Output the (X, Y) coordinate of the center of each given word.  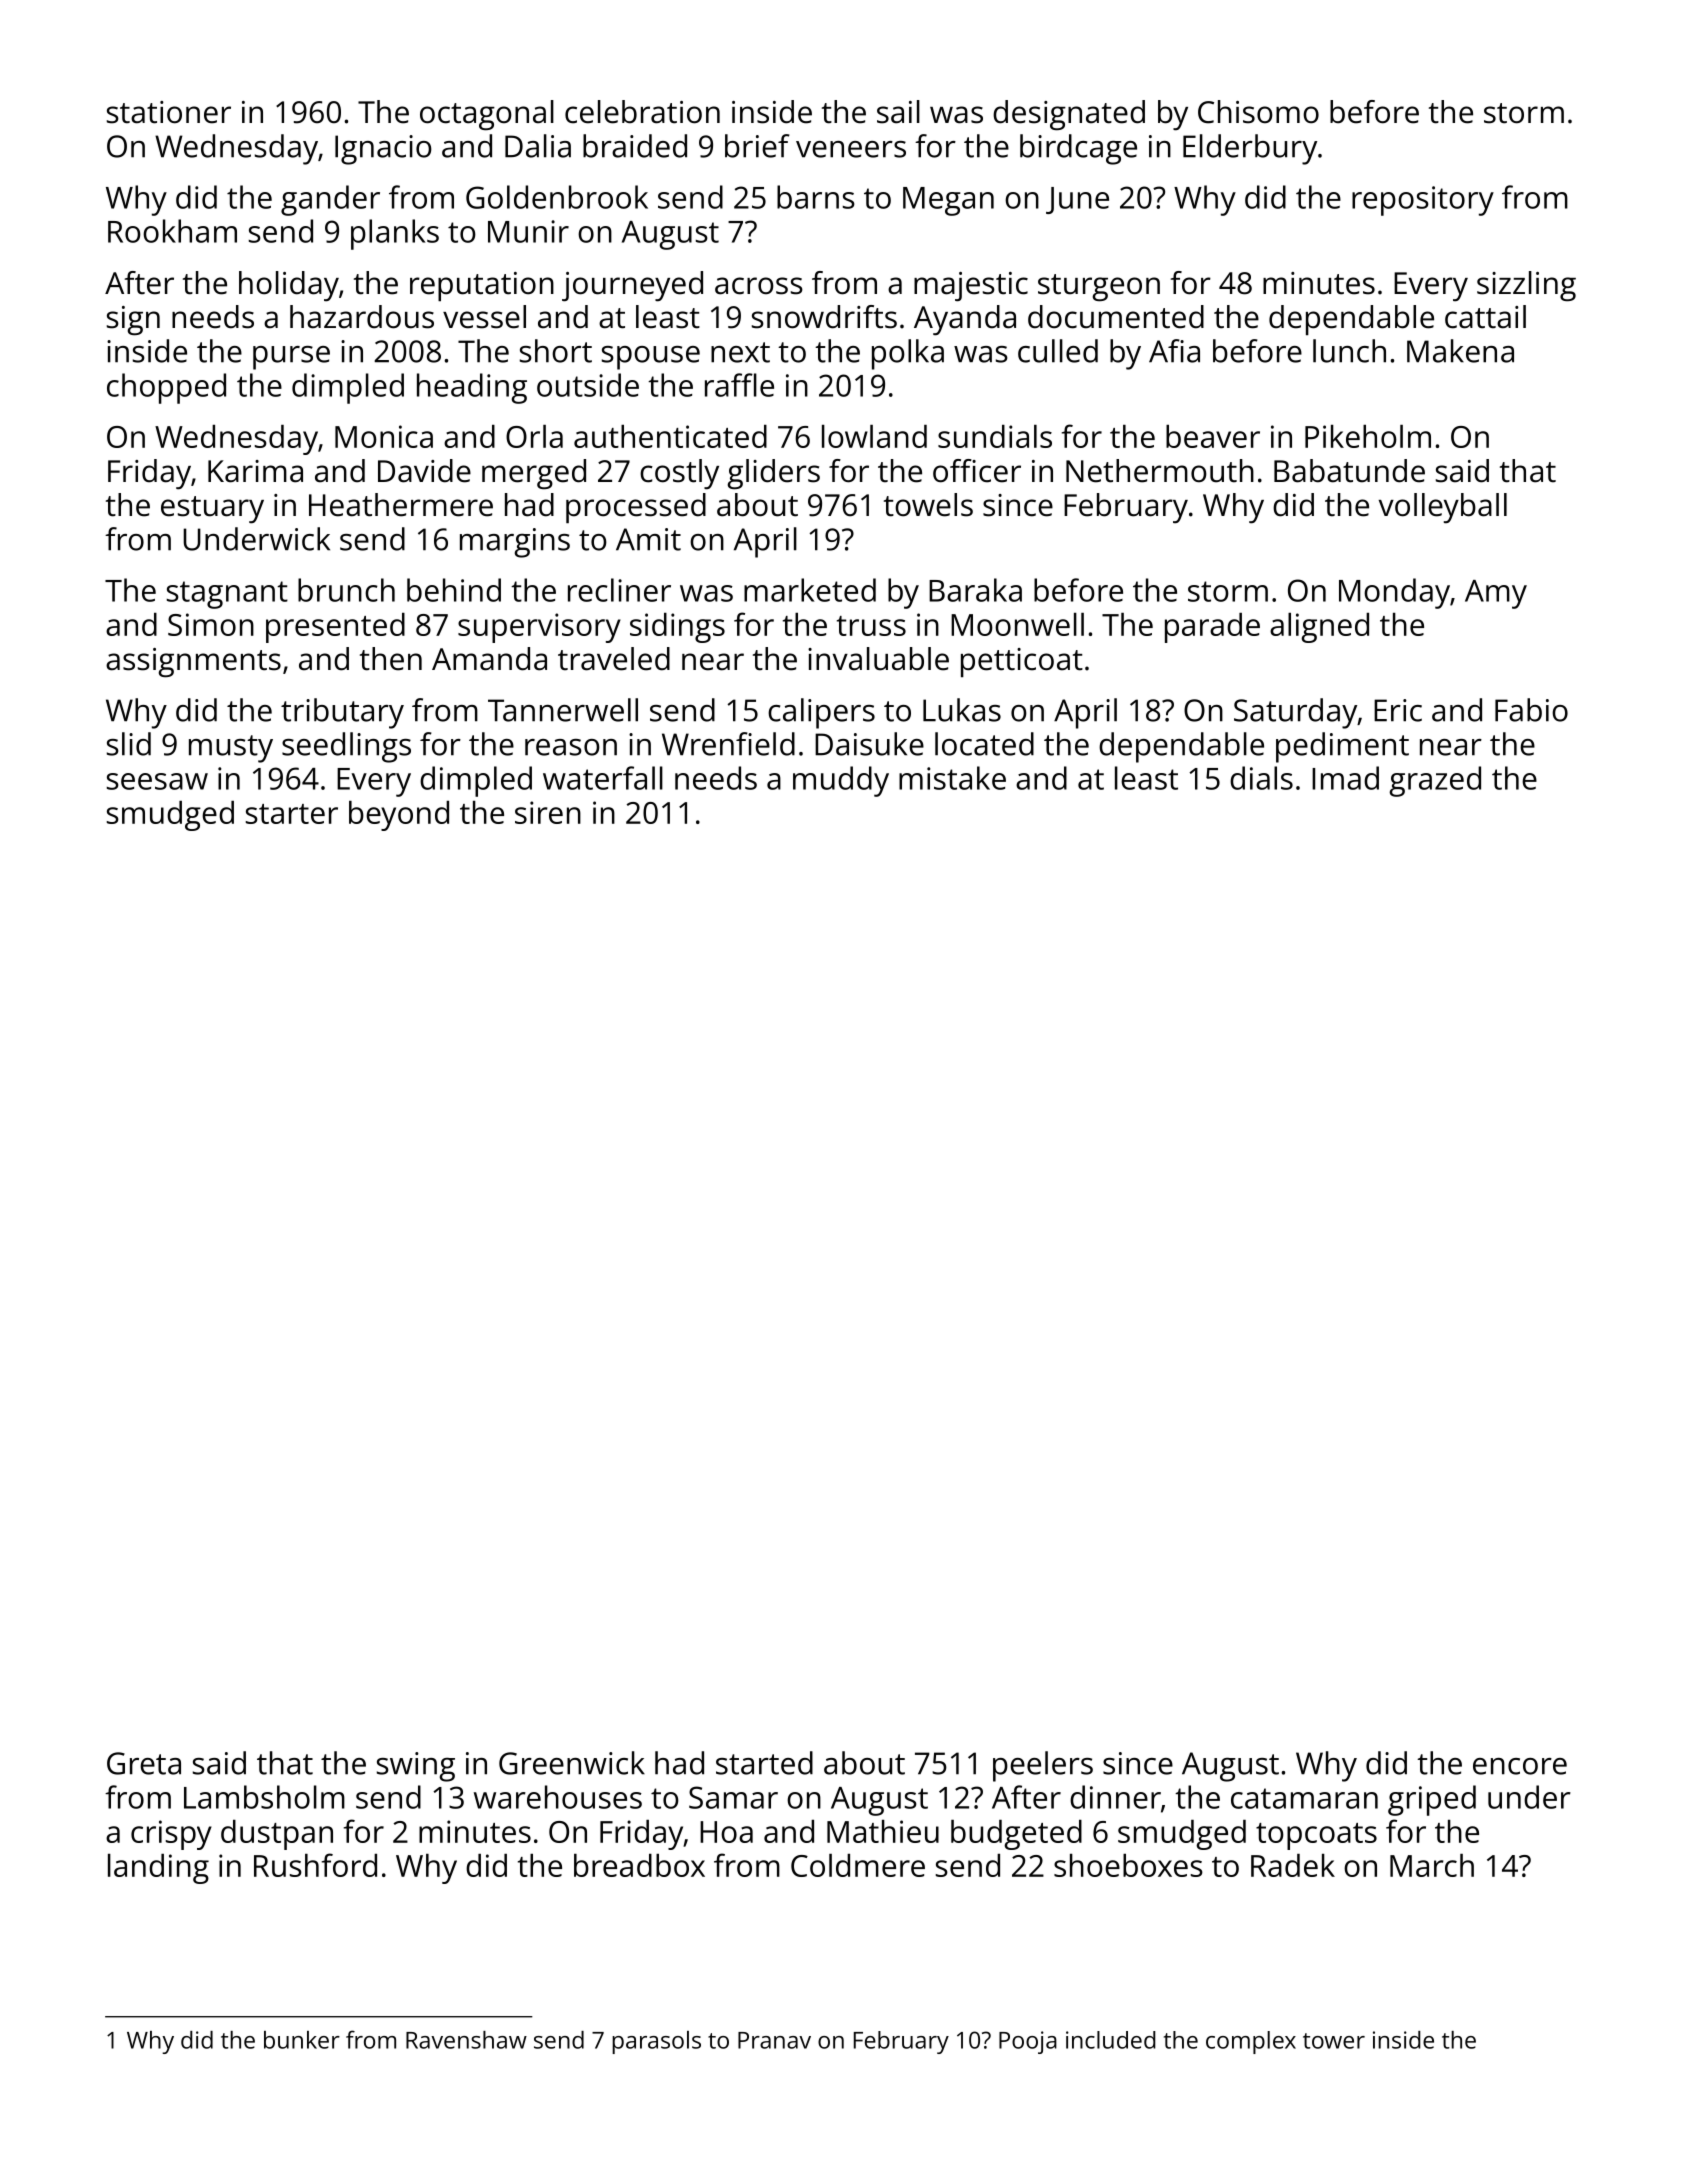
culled (1058, 351)
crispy (171, 1835)
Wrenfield (728, 744)
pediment (1342, 747)
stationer (169, 112)
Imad (1345, 778)
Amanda (489, 659)
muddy (841, 781)
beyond (399, 816)
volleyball (1443, 508)
